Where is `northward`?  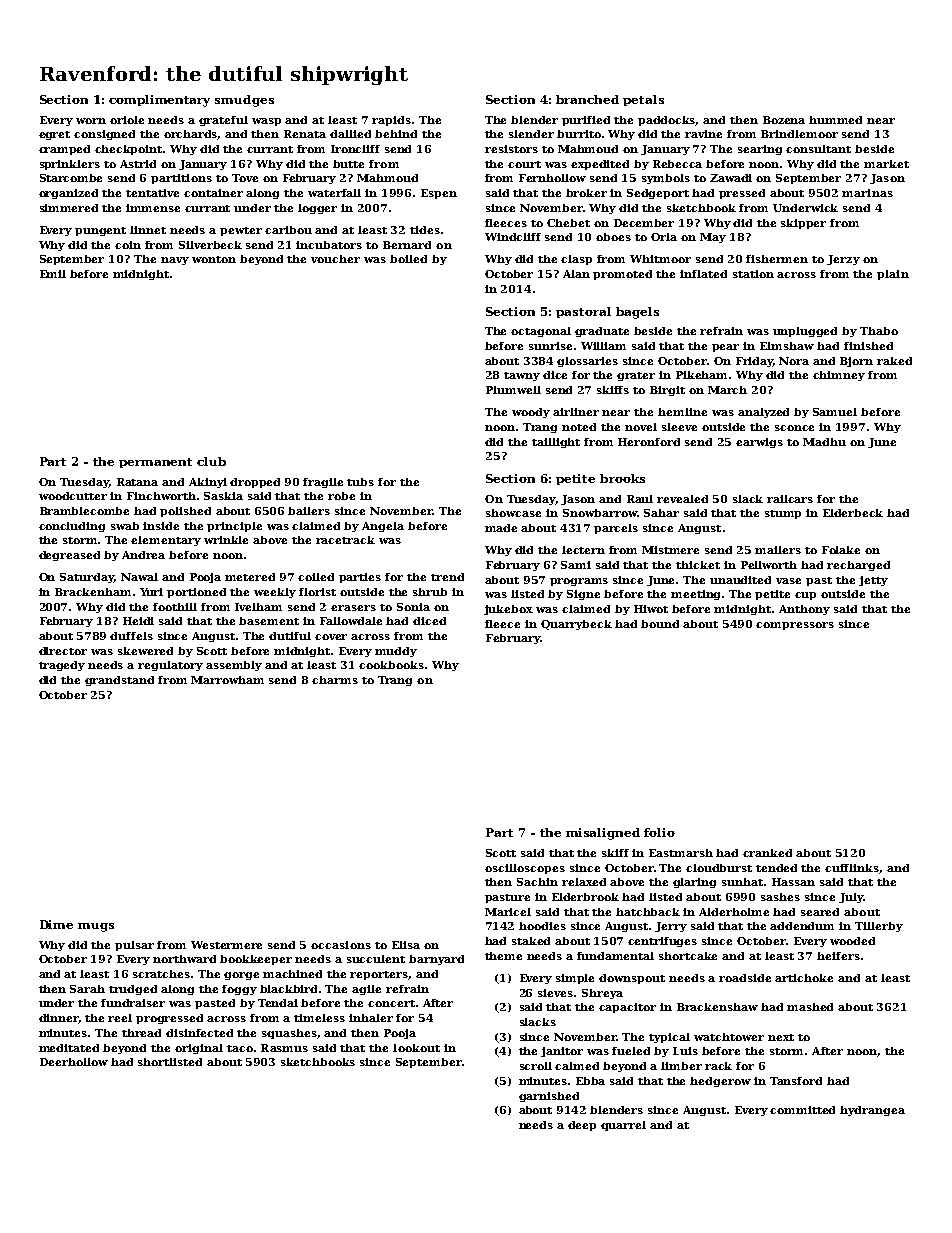
northward is located at coordinates (184, 959).
